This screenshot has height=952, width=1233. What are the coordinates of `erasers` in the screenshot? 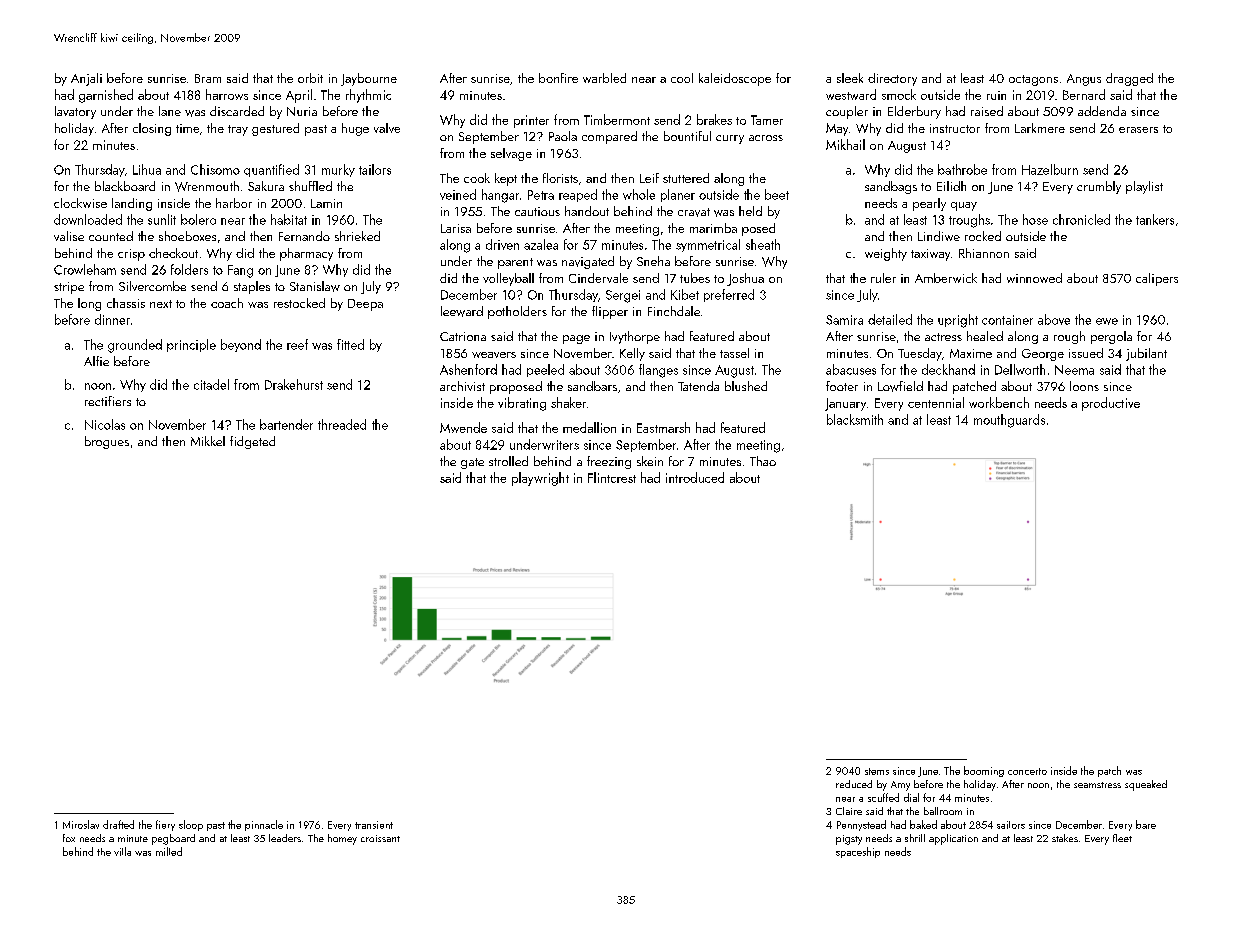 It's located at (1138, 130).
